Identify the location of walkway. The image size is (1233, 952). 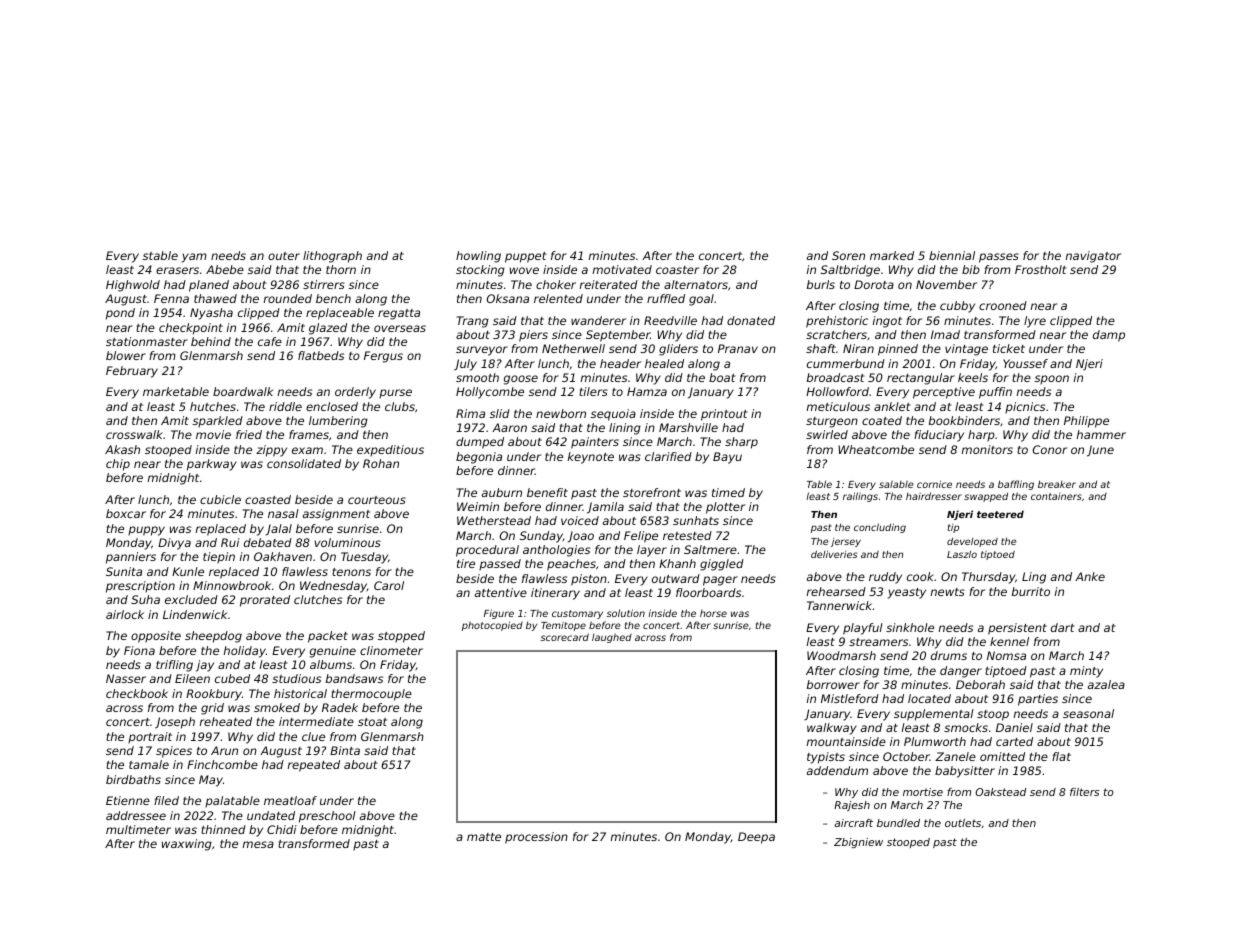
(832, 729).
